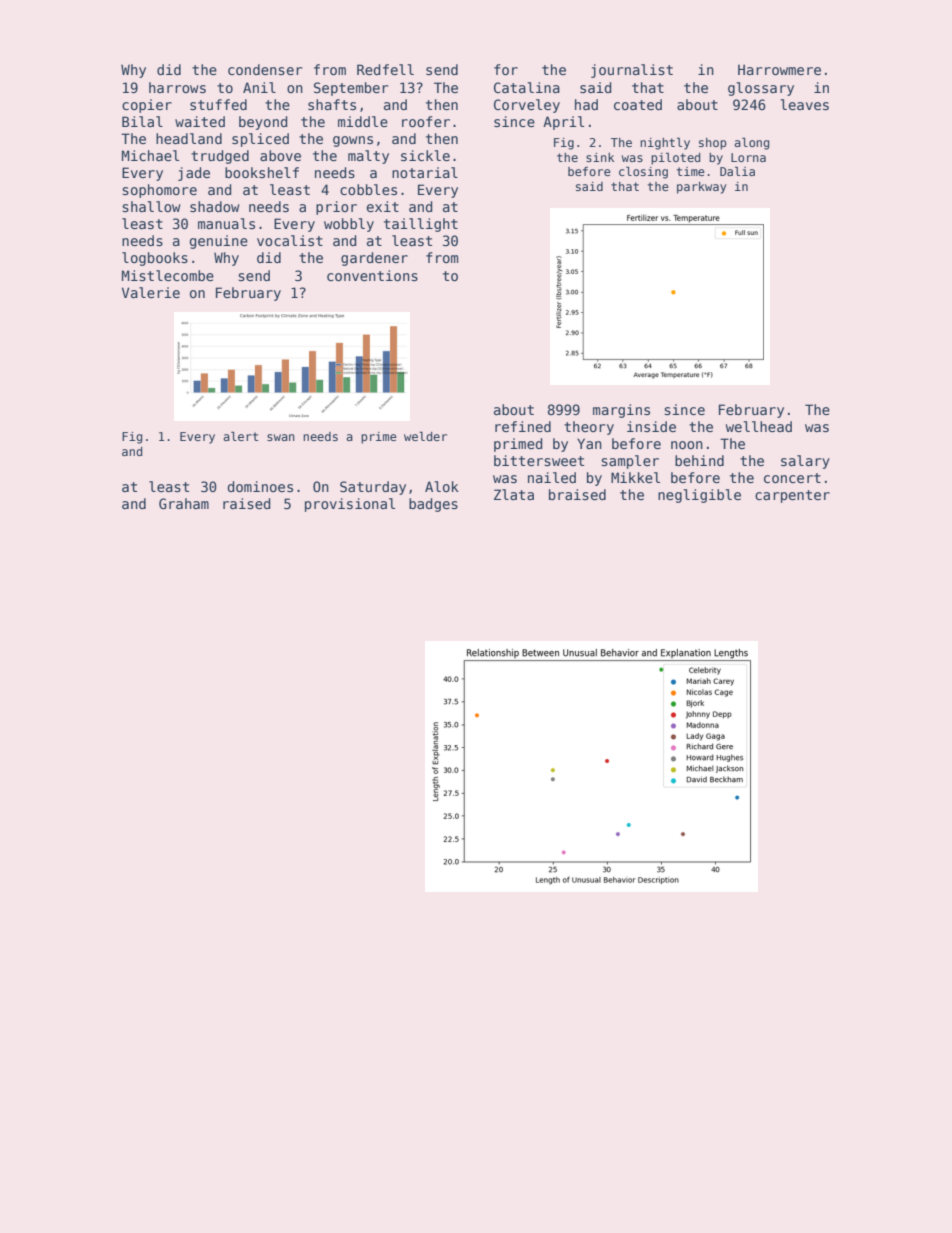 The width and height of the image is (952, 1233). What do you see at coordinates (374, 259) in the image?
I see `gardener` at bounding box center [374, 259].
